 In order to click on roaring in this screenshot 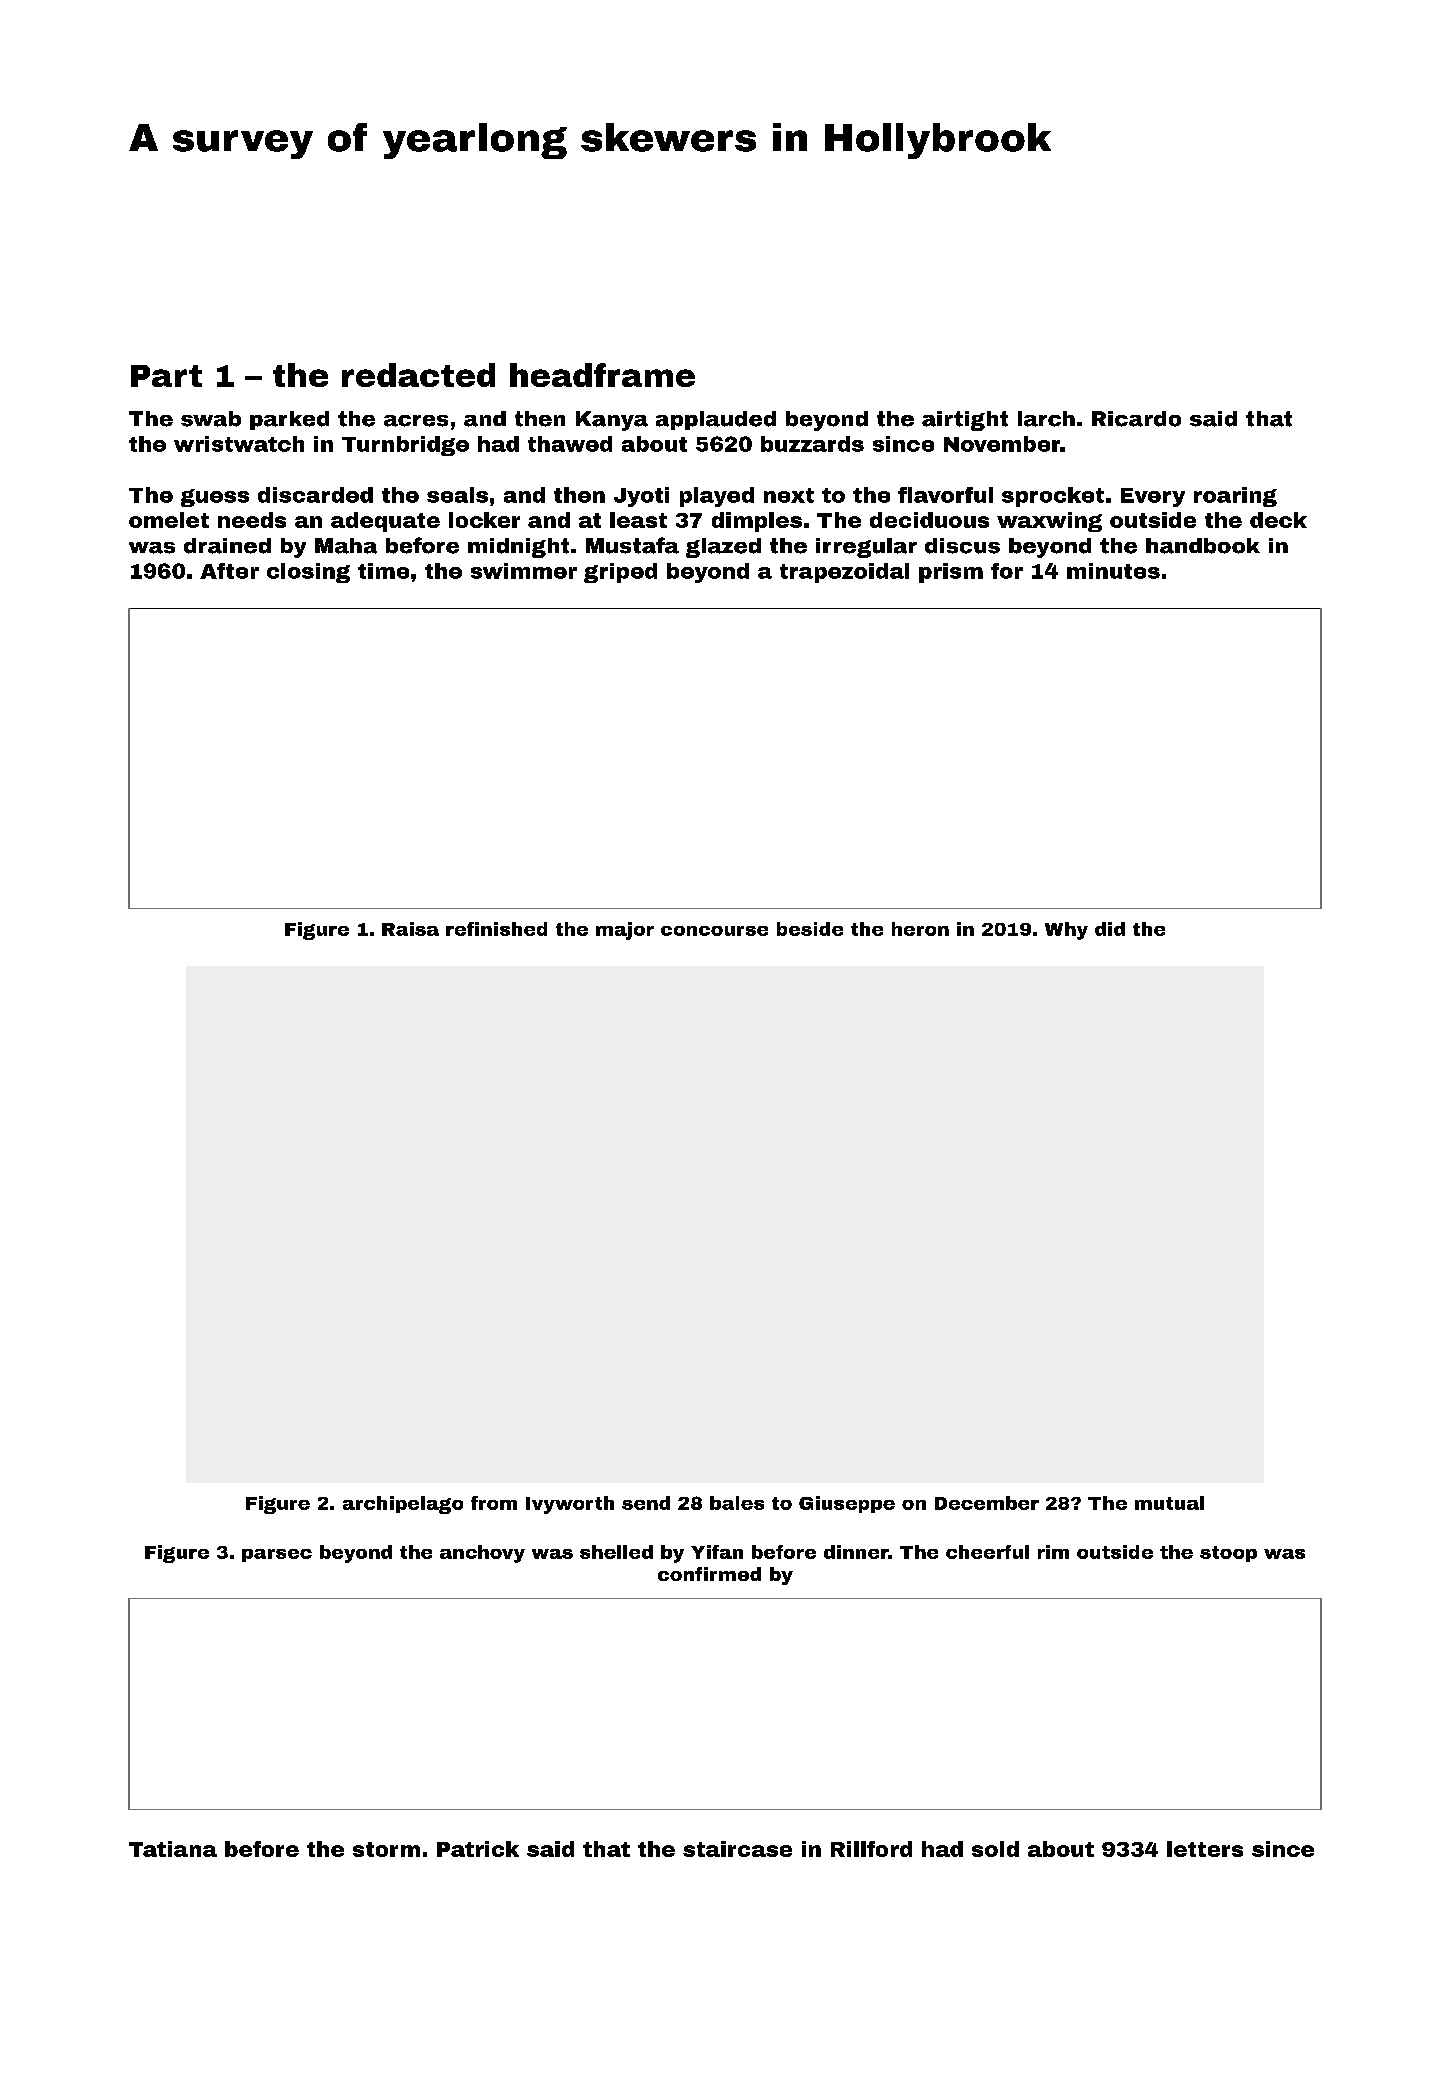, I will do `click(1235, 497)`.
